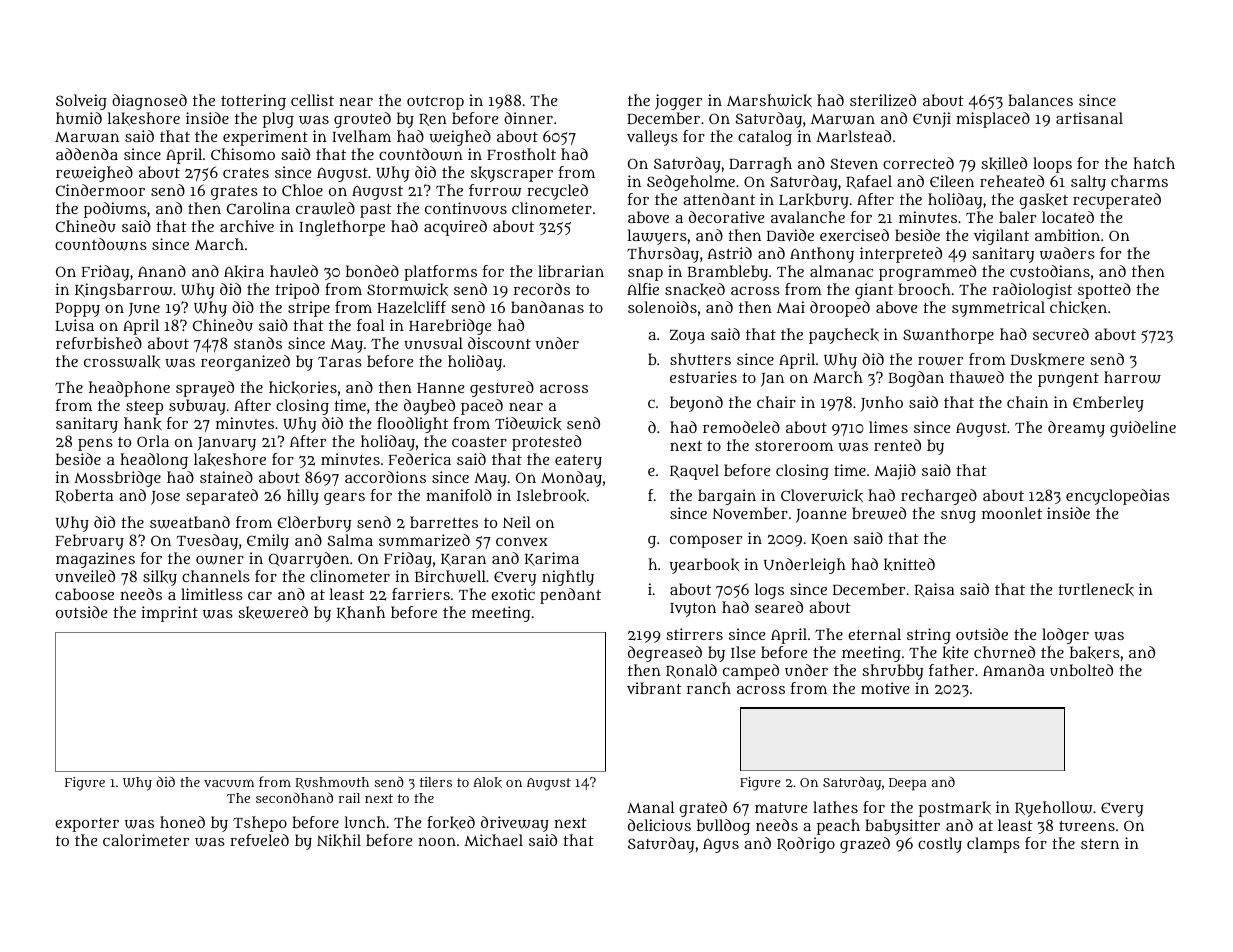 The width and height of the document is (1233, 952). What do you see at coordinates (1054, 809) in the document?
I see `Ryehollow` at bounding box center [1054, 809].
